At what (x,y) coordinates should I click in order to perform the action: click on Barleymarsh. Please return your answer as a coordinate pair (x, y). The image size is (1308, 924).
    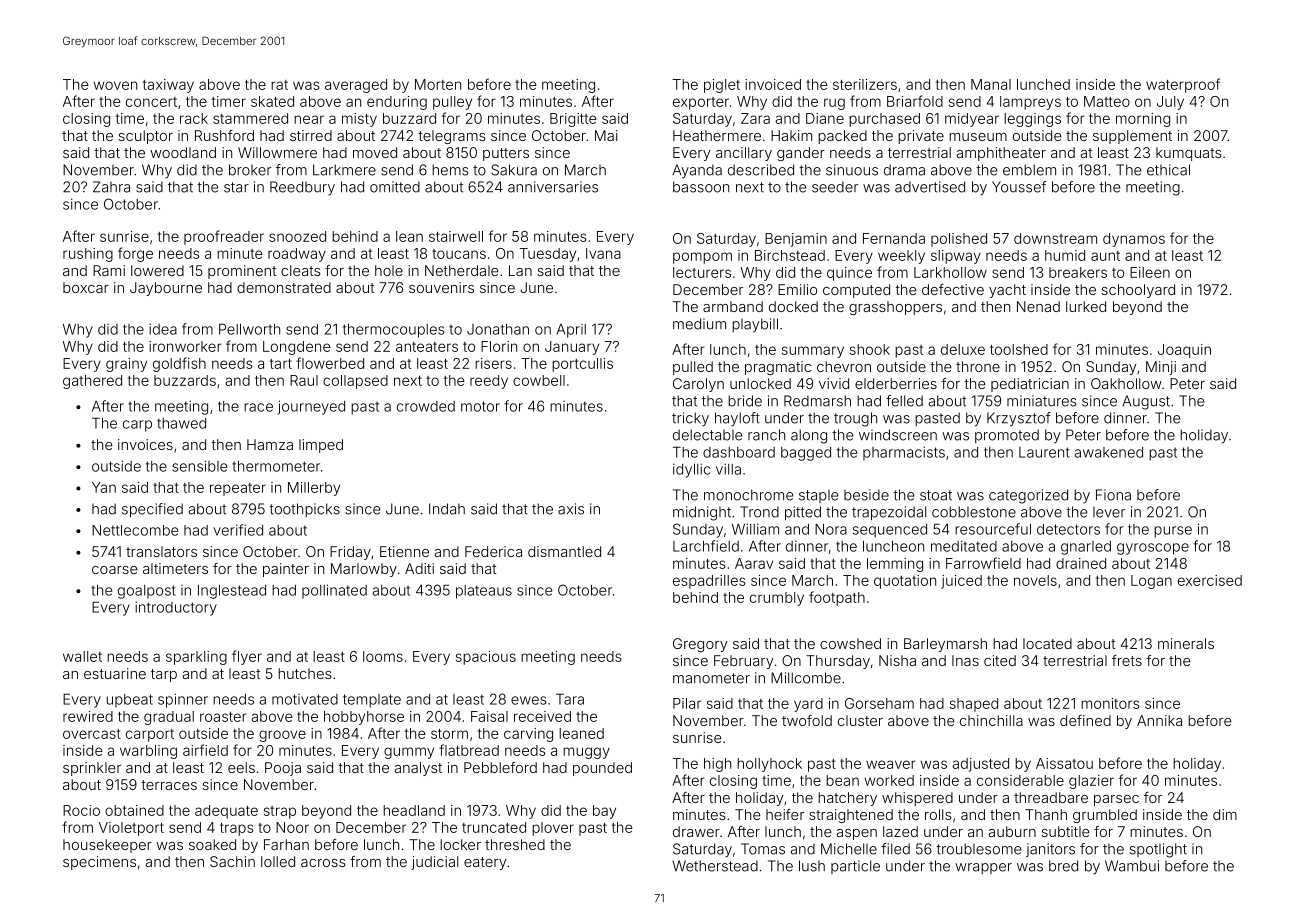
    Looking at the image, I should click on (945, 645).
